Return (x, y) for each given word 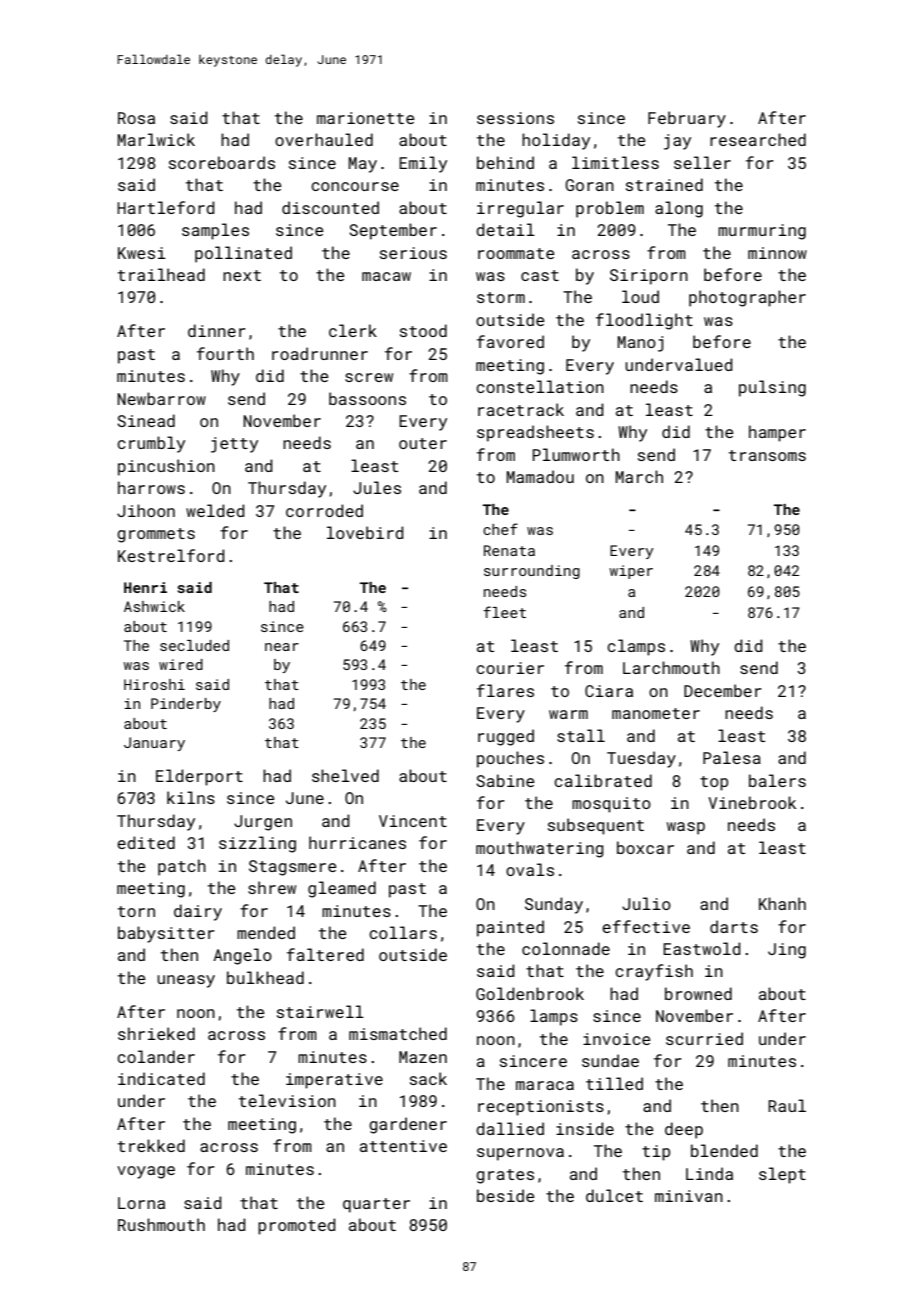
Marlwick (156, 139)
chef (500, 529)
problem (610, 209)
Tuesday (641, 759)
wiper (631, 572)
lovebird (365, 532)
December (723, 690)
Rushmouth (161, 1224)
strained (664, 184)
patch (182, 867)
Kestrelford (171, 555)
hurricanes (357, 842)
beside (505, 1195)
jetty (234, 445)
